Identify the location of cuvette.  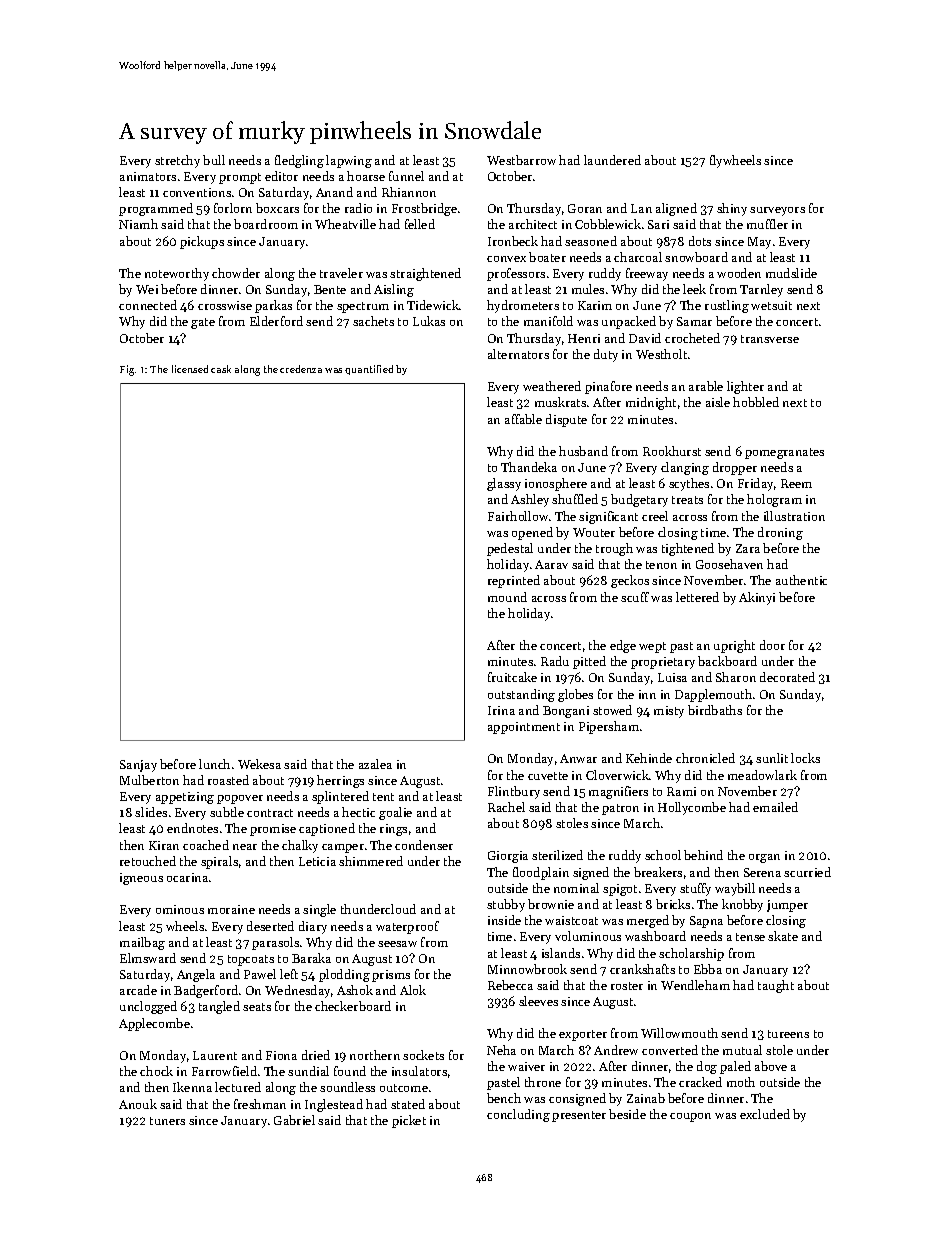
(548, 776).
